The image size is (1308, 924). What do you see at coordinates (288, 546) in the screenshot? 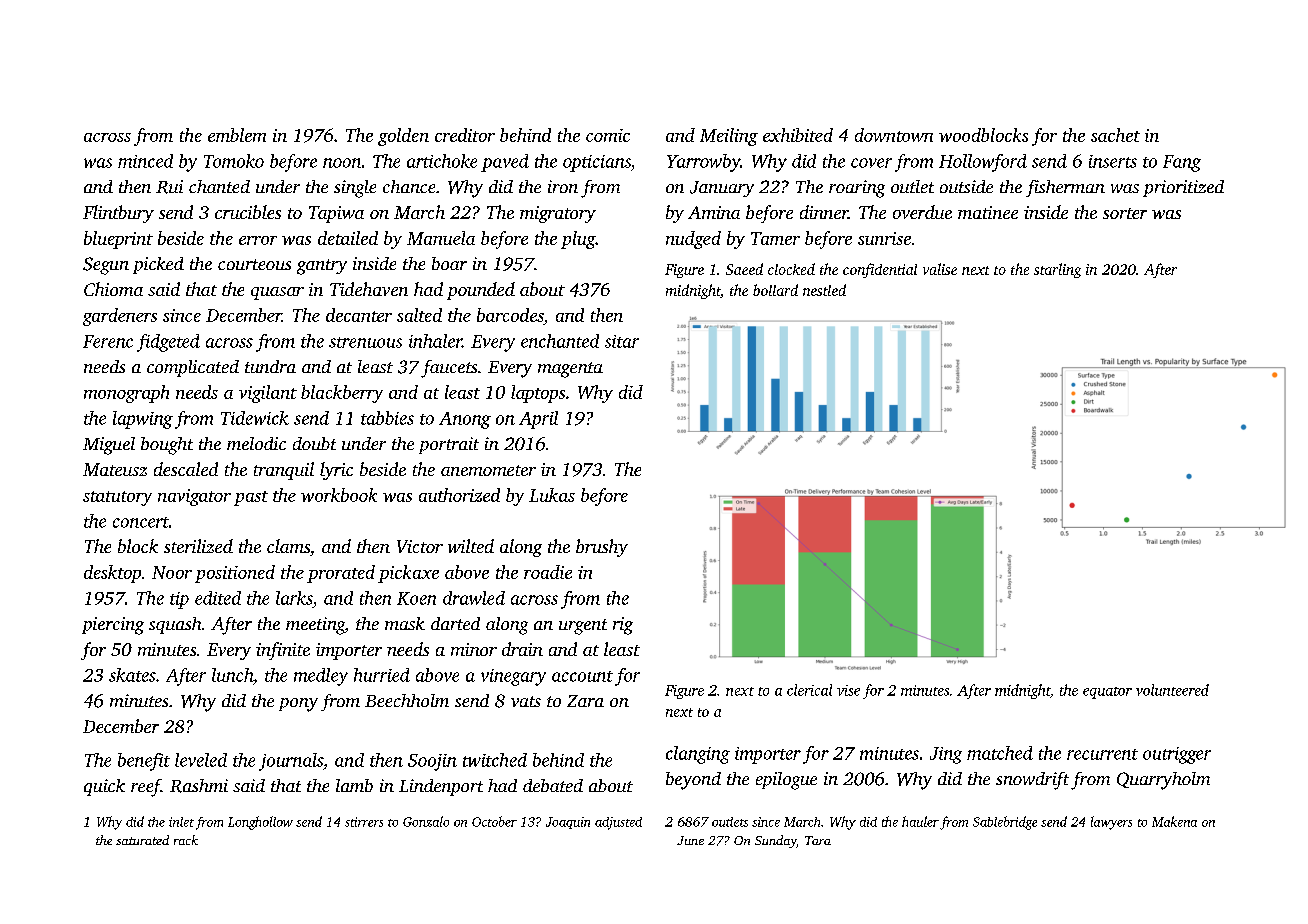
I see `clams` at bounding box center [288, 546].
